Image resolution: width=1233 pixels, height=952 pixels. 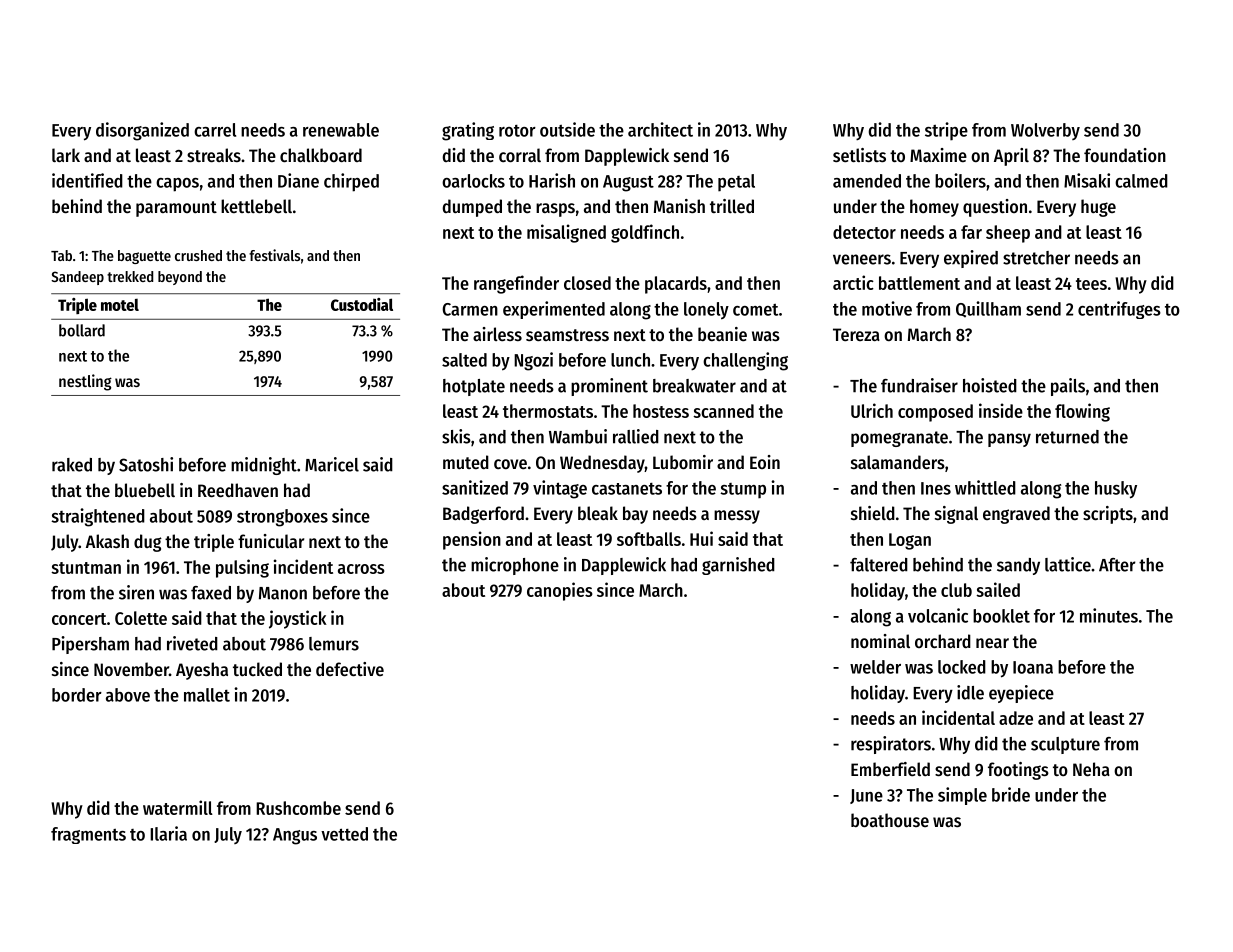 I want to click on baguette, so click(x=144, y=257).
